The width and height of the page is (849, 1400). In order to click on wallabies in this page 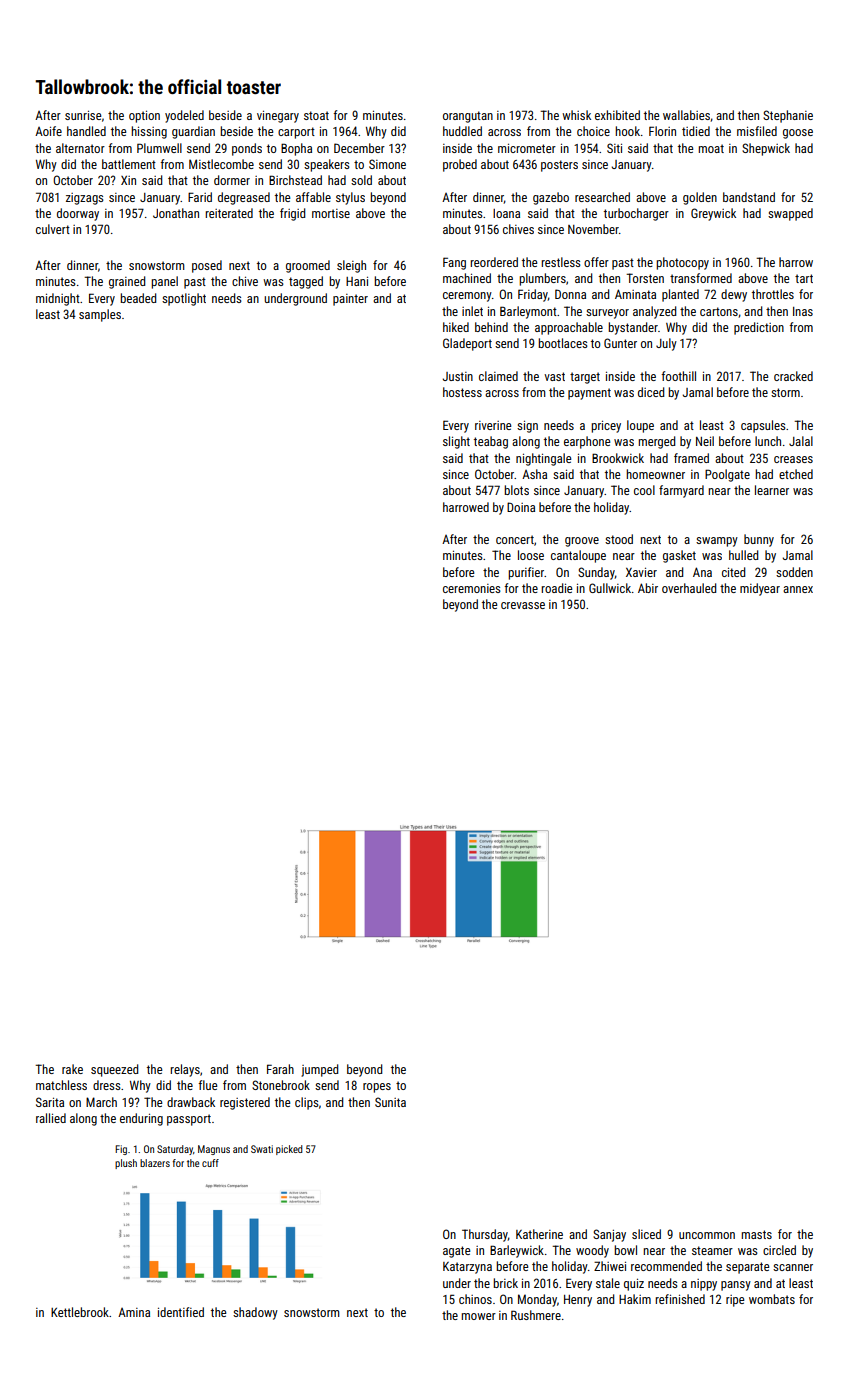, I will do `click(686, 115)`.
